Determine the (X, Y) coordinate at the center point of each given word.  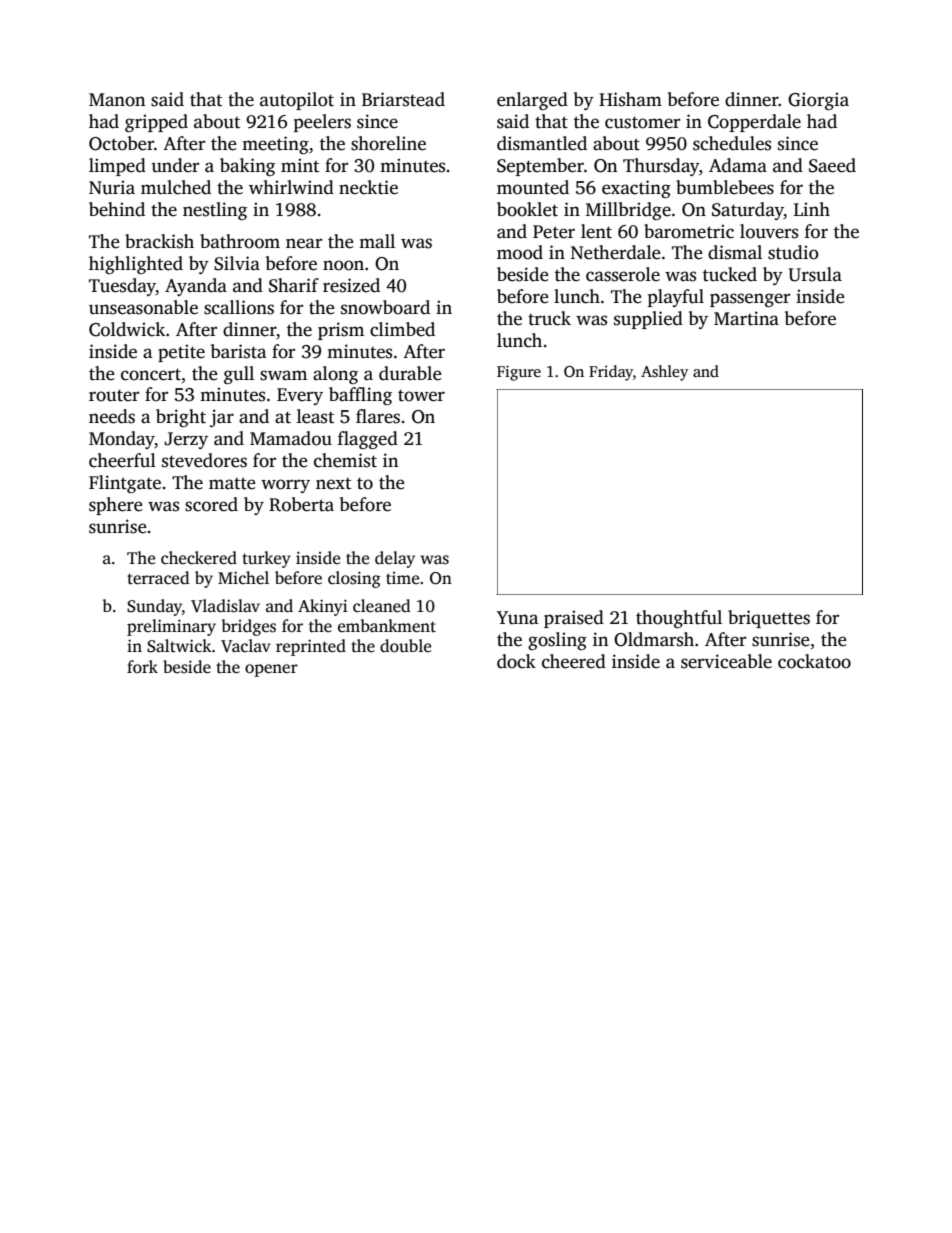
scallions (239, 307)
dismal (735, 252)
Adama (738, 165)
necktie (368, 187)
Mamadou (291, 438)
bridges (249, 627)
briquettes (769, 619)
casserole (623, 274)
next (333, 484)
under (175, 165)
